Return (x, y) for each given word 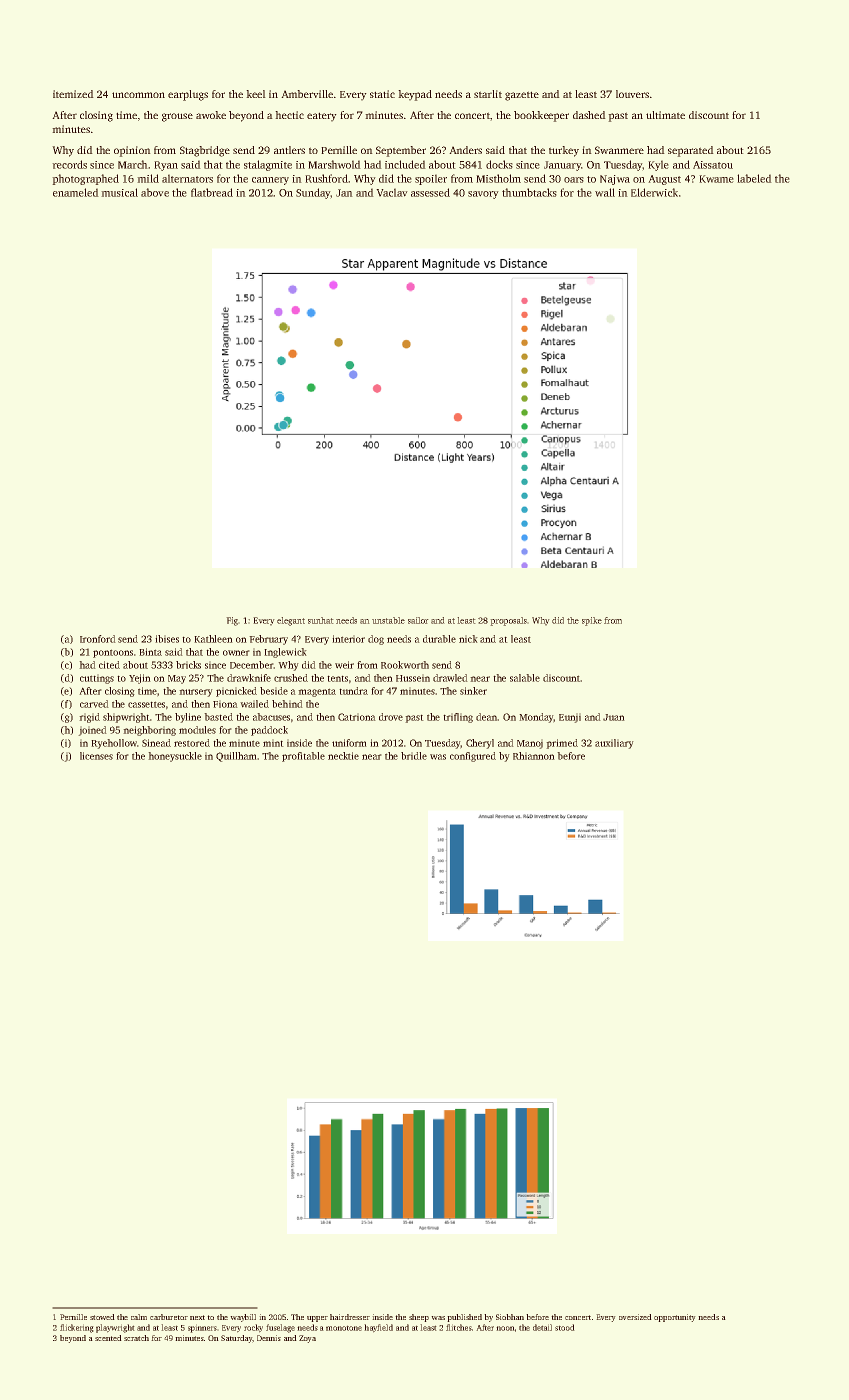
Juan (613, 717)
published (465, 1318)
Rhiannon (533, 756)
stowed (102, 1317)
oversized (635, 1317)
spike (592, 621)
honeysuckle (175, 757)
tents (338, 679)
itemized (73, 94)
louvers (632, 94)
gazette (522, 96)
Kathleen (213, 639)
